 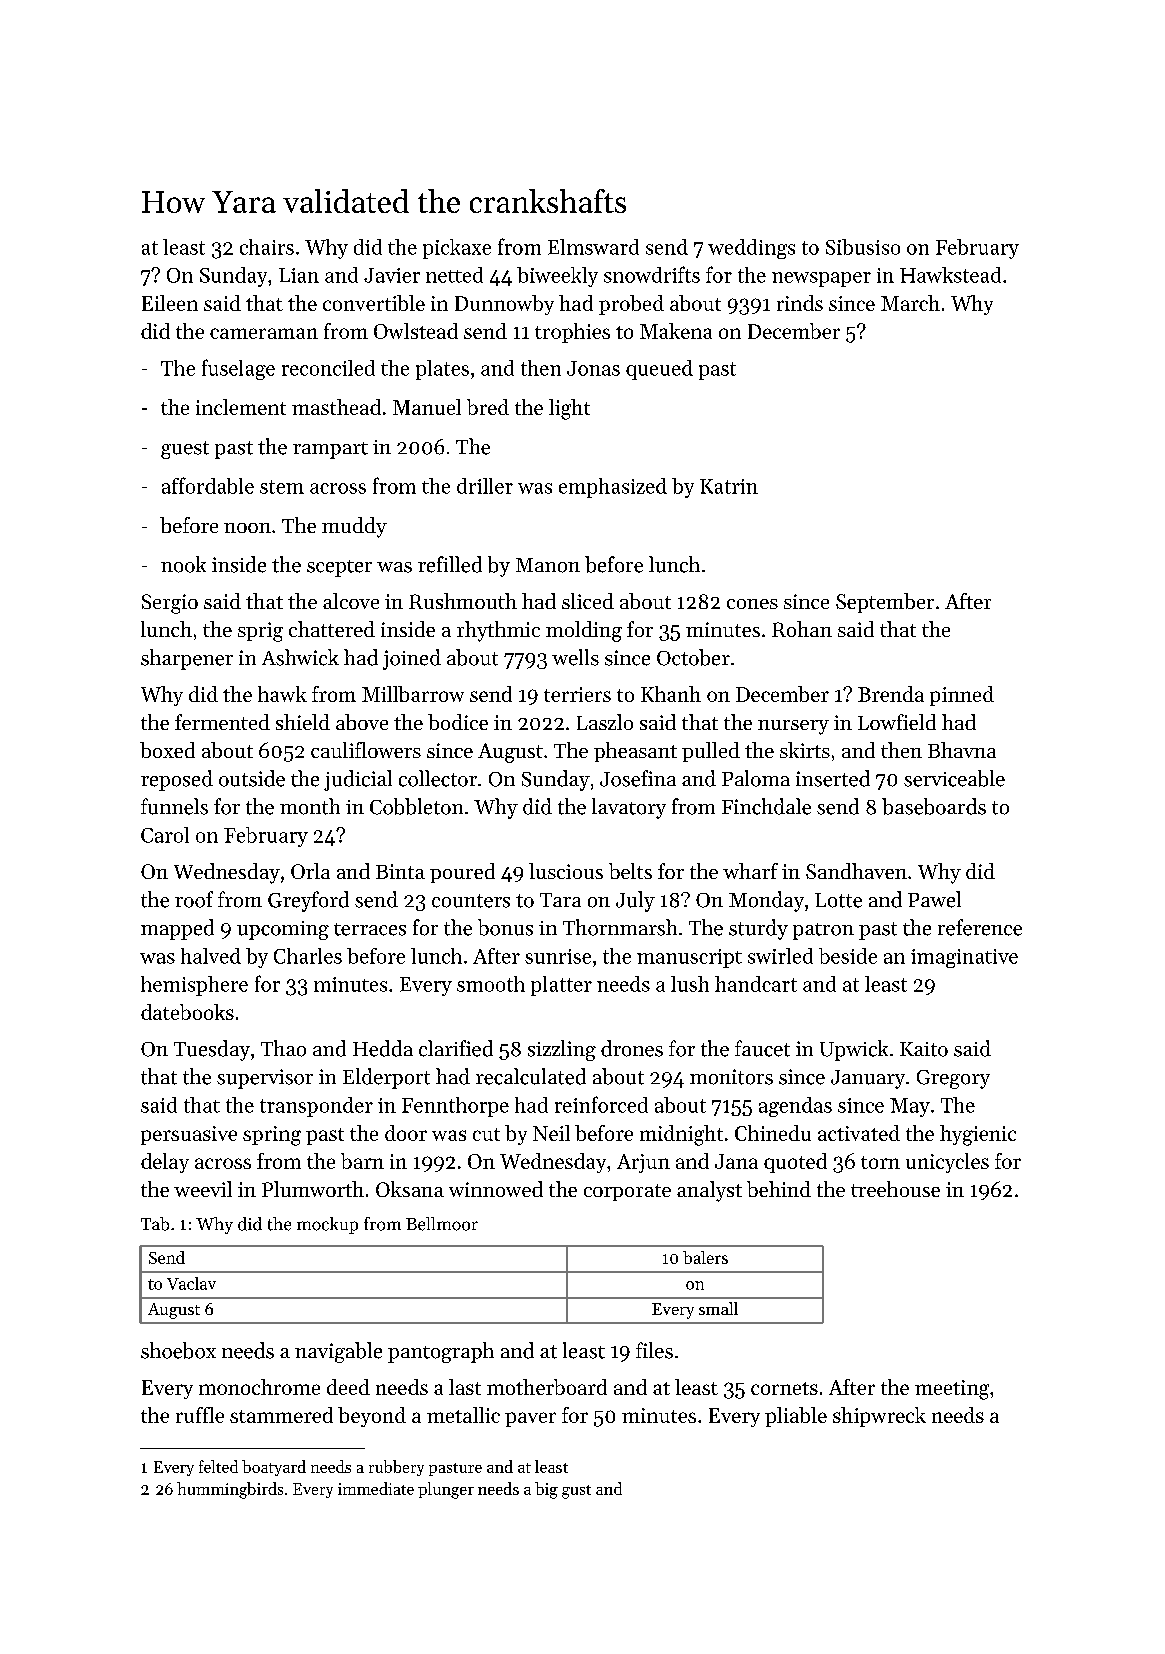 What do you see at coordinates (178, 1350) in the page?
I see `shoebox` at bounding box center [178, 1350].
